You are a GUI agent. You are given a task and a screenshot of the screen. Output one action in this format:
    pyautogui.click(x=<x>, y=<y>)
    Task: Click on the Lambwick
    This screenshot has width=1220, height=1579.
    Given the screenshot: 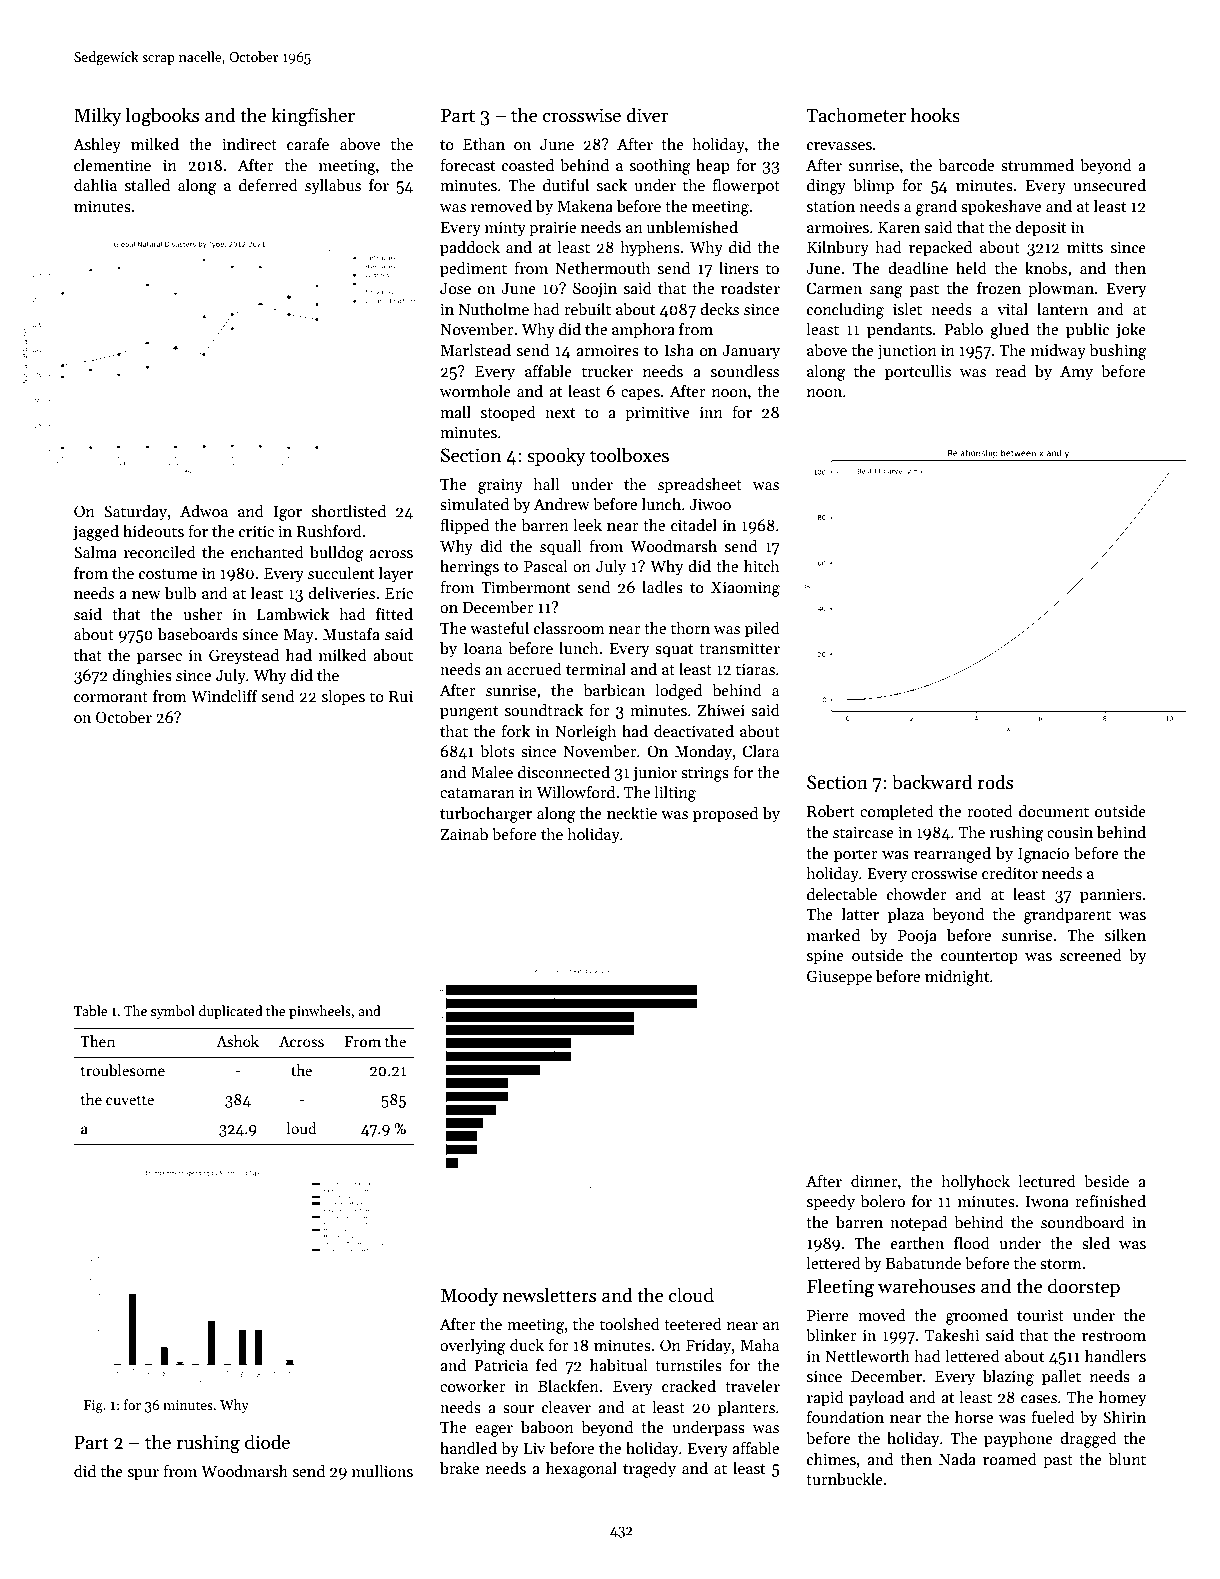 What is the action you would take?
    pyautogui.click(x=293, y=614)
